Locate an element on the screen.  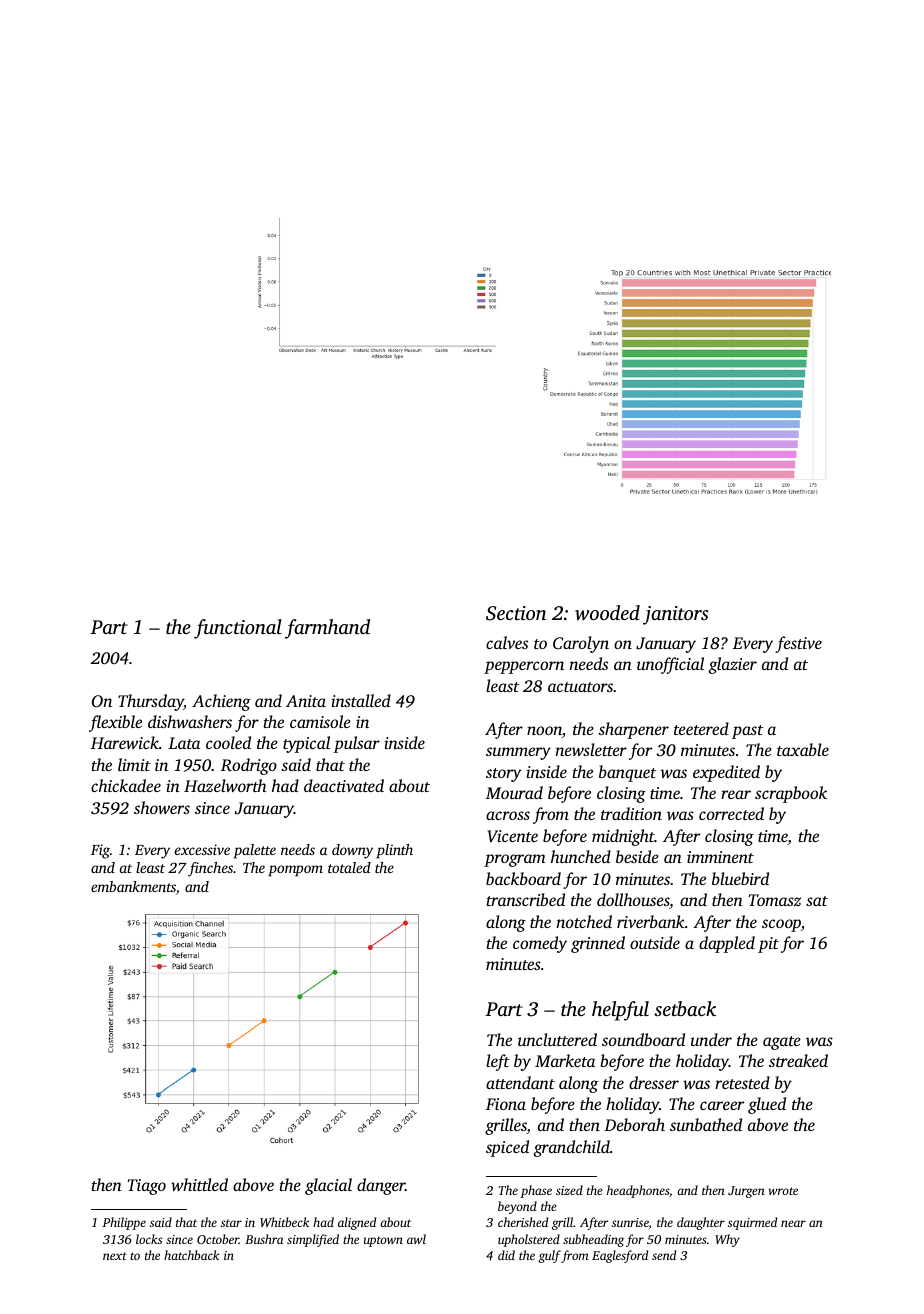
did is located at coordinates (506, 1255).
